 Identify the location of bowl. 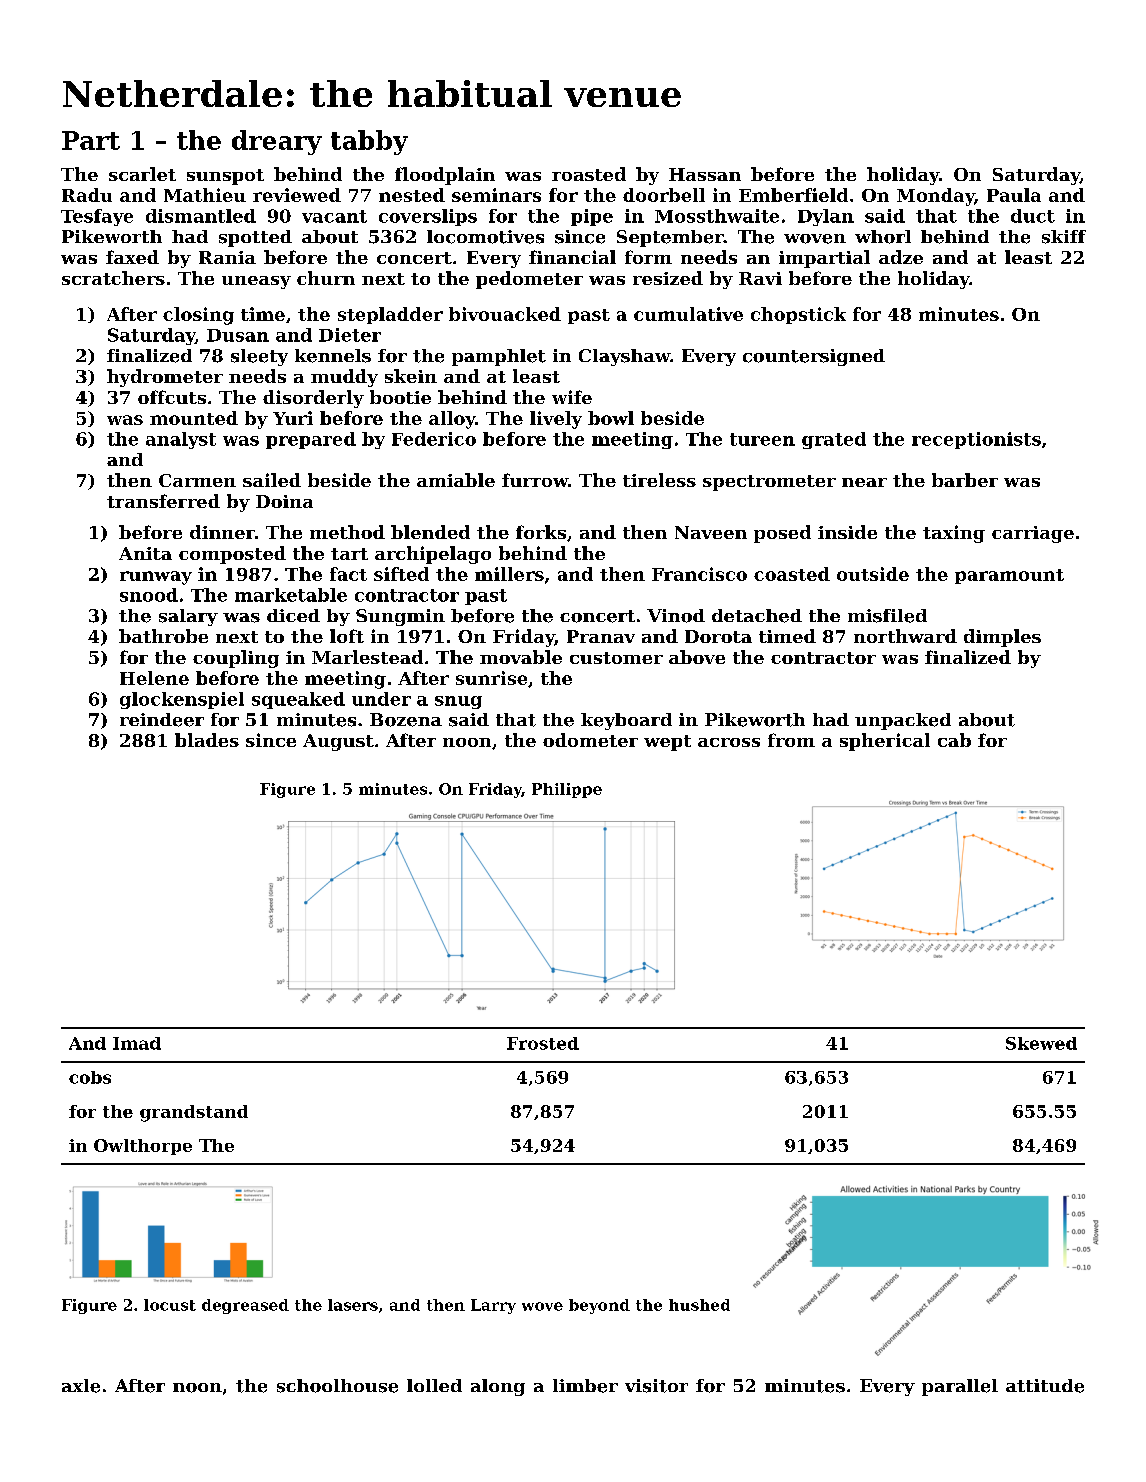
(611, 418).
